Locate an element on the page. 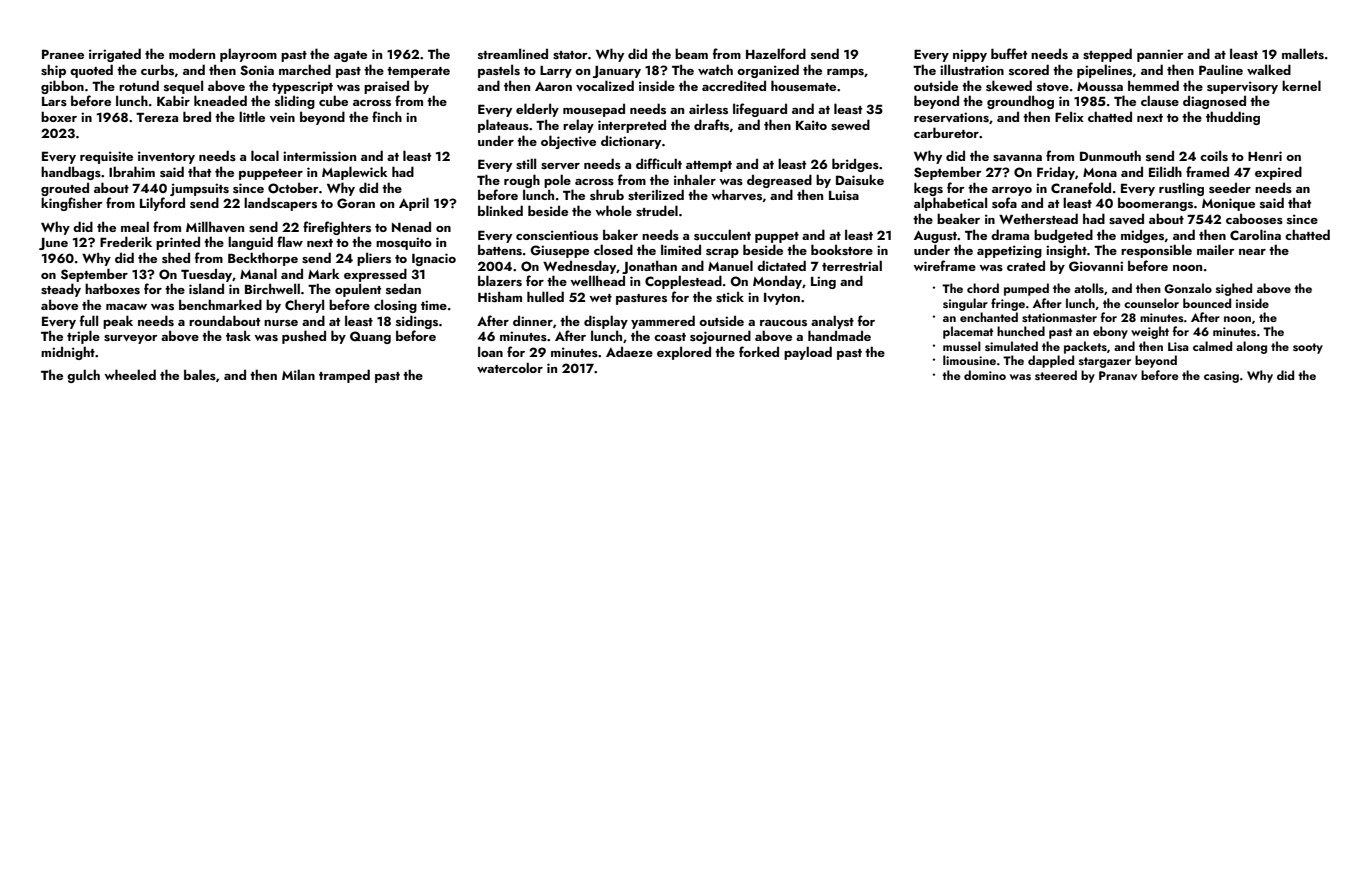  thudding is located at coordinates (1233, 118).
